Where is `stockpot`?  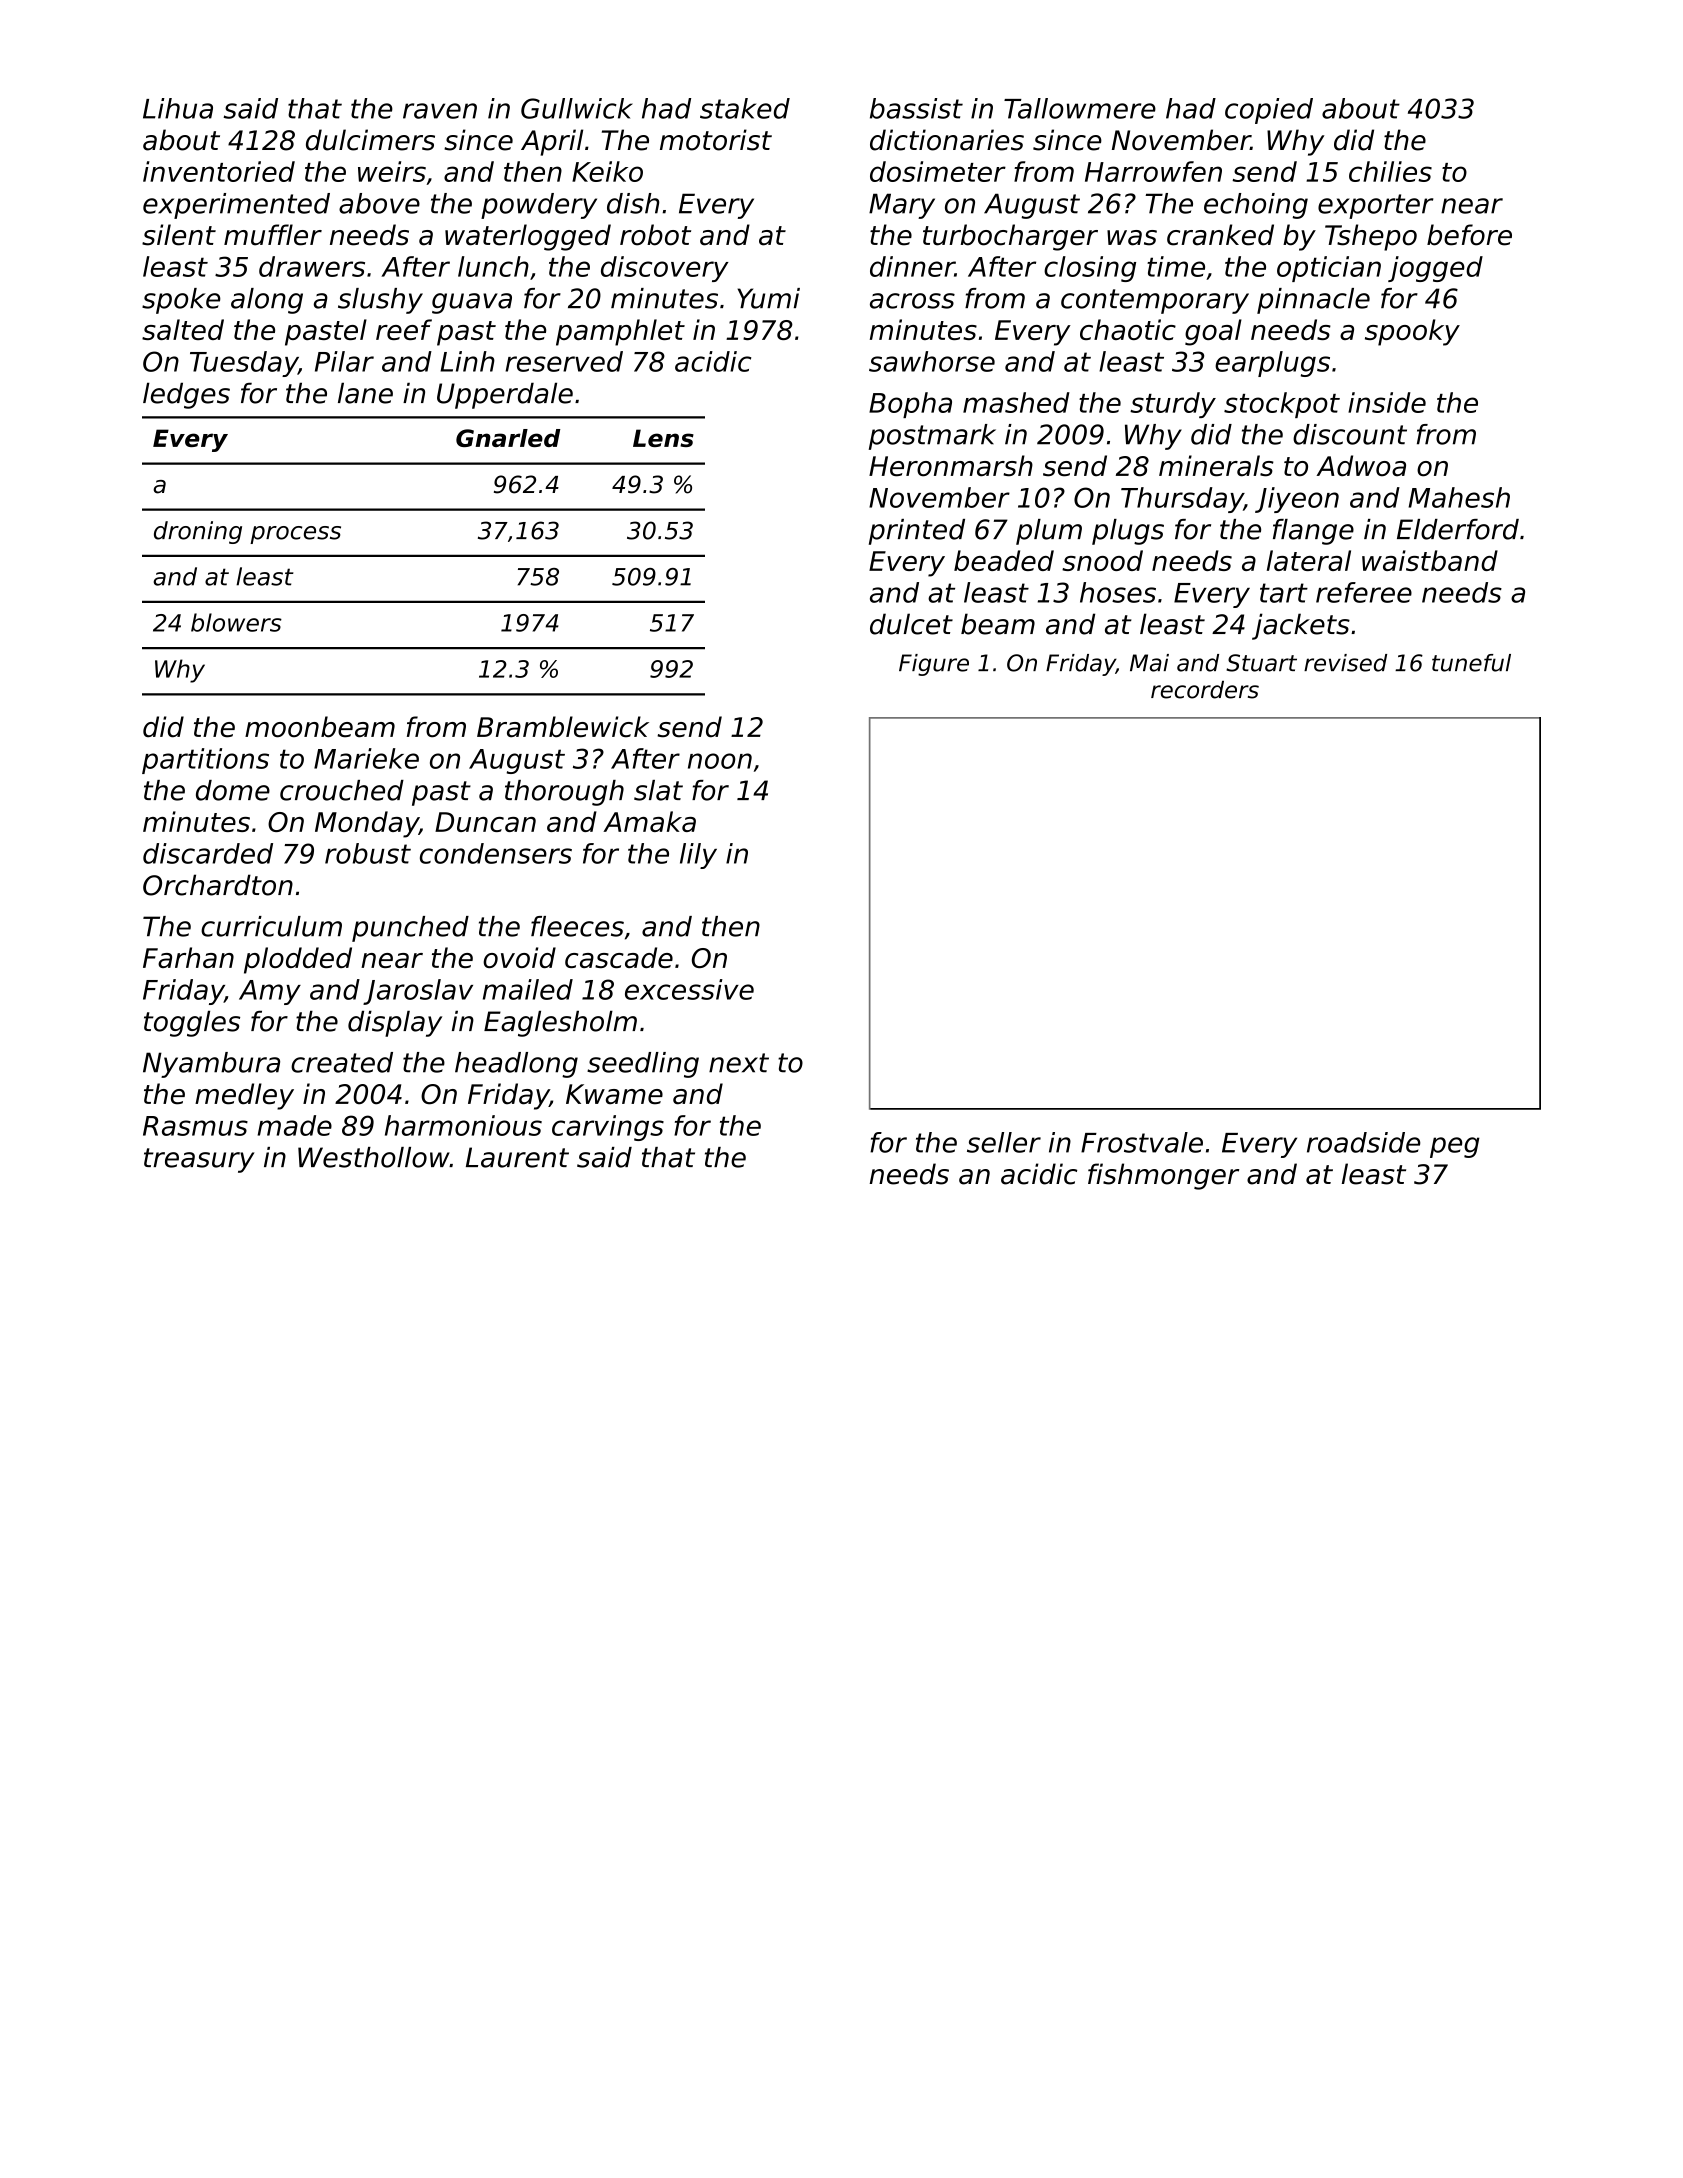
stockpot is located at coordinates (1282, 405).
